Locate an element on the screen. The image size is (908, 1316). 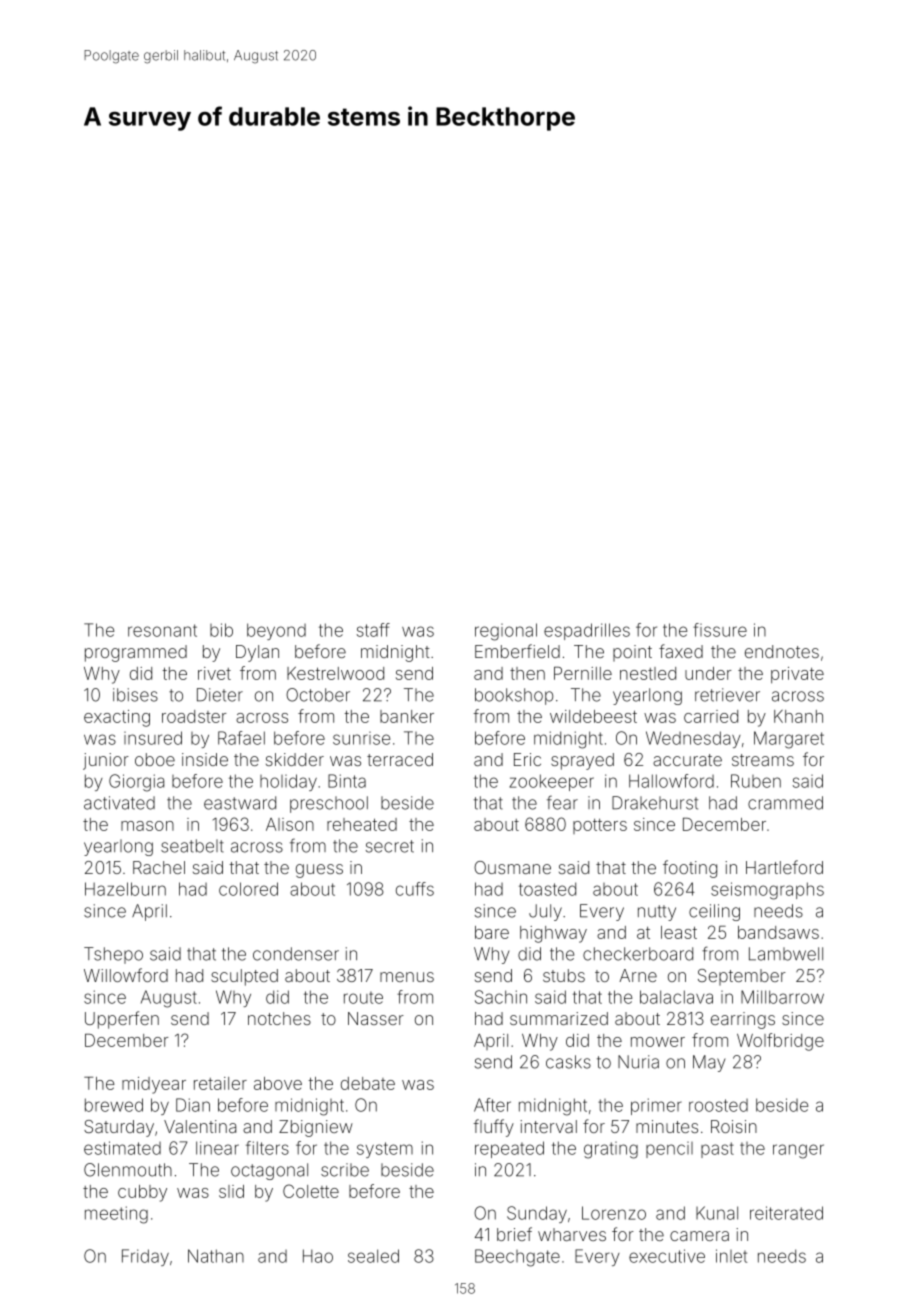
crammed is located at coordinates (785, 803).
